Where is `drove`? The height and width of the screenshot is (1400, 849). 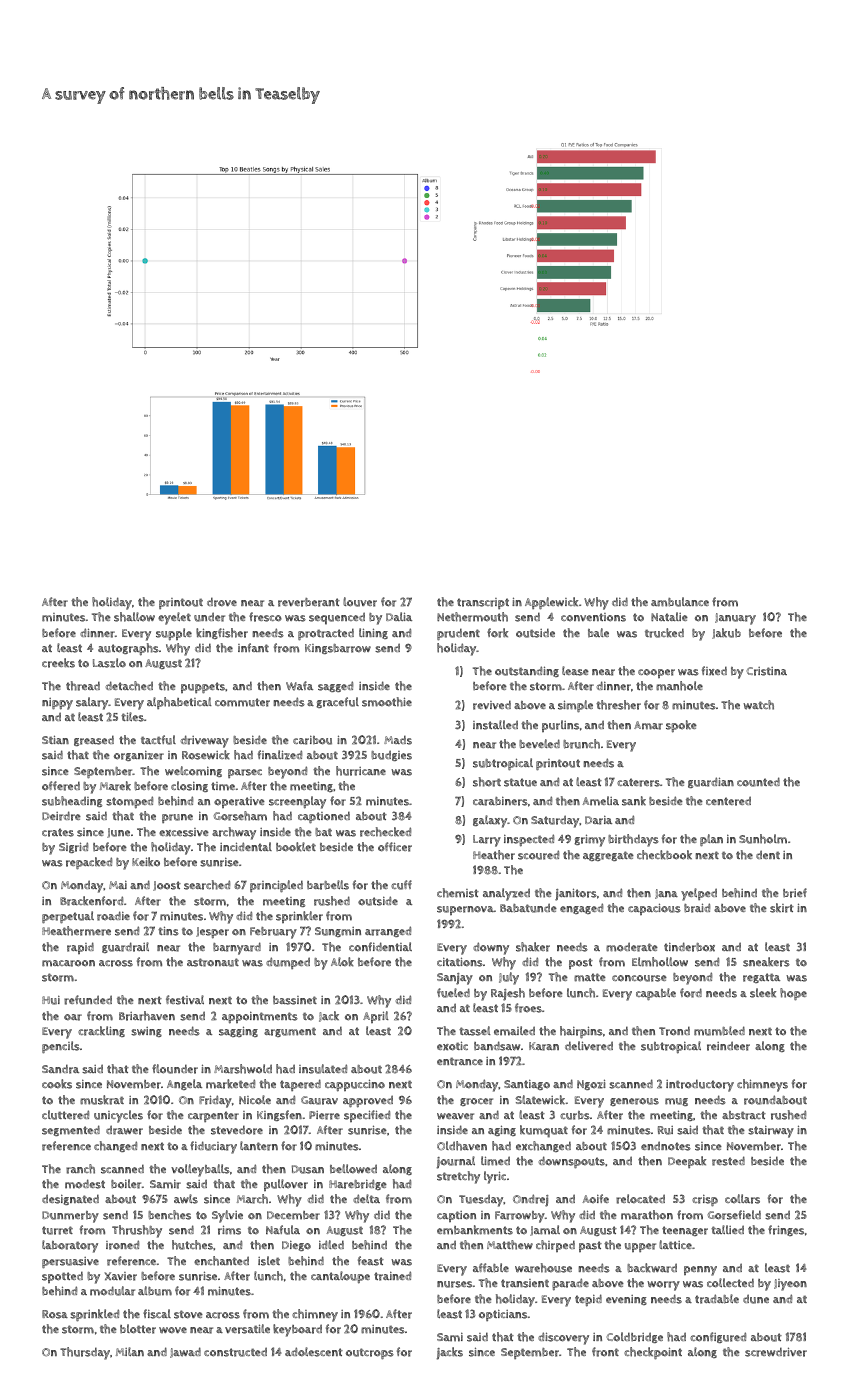
drove is located at coordinates (222, 602).
